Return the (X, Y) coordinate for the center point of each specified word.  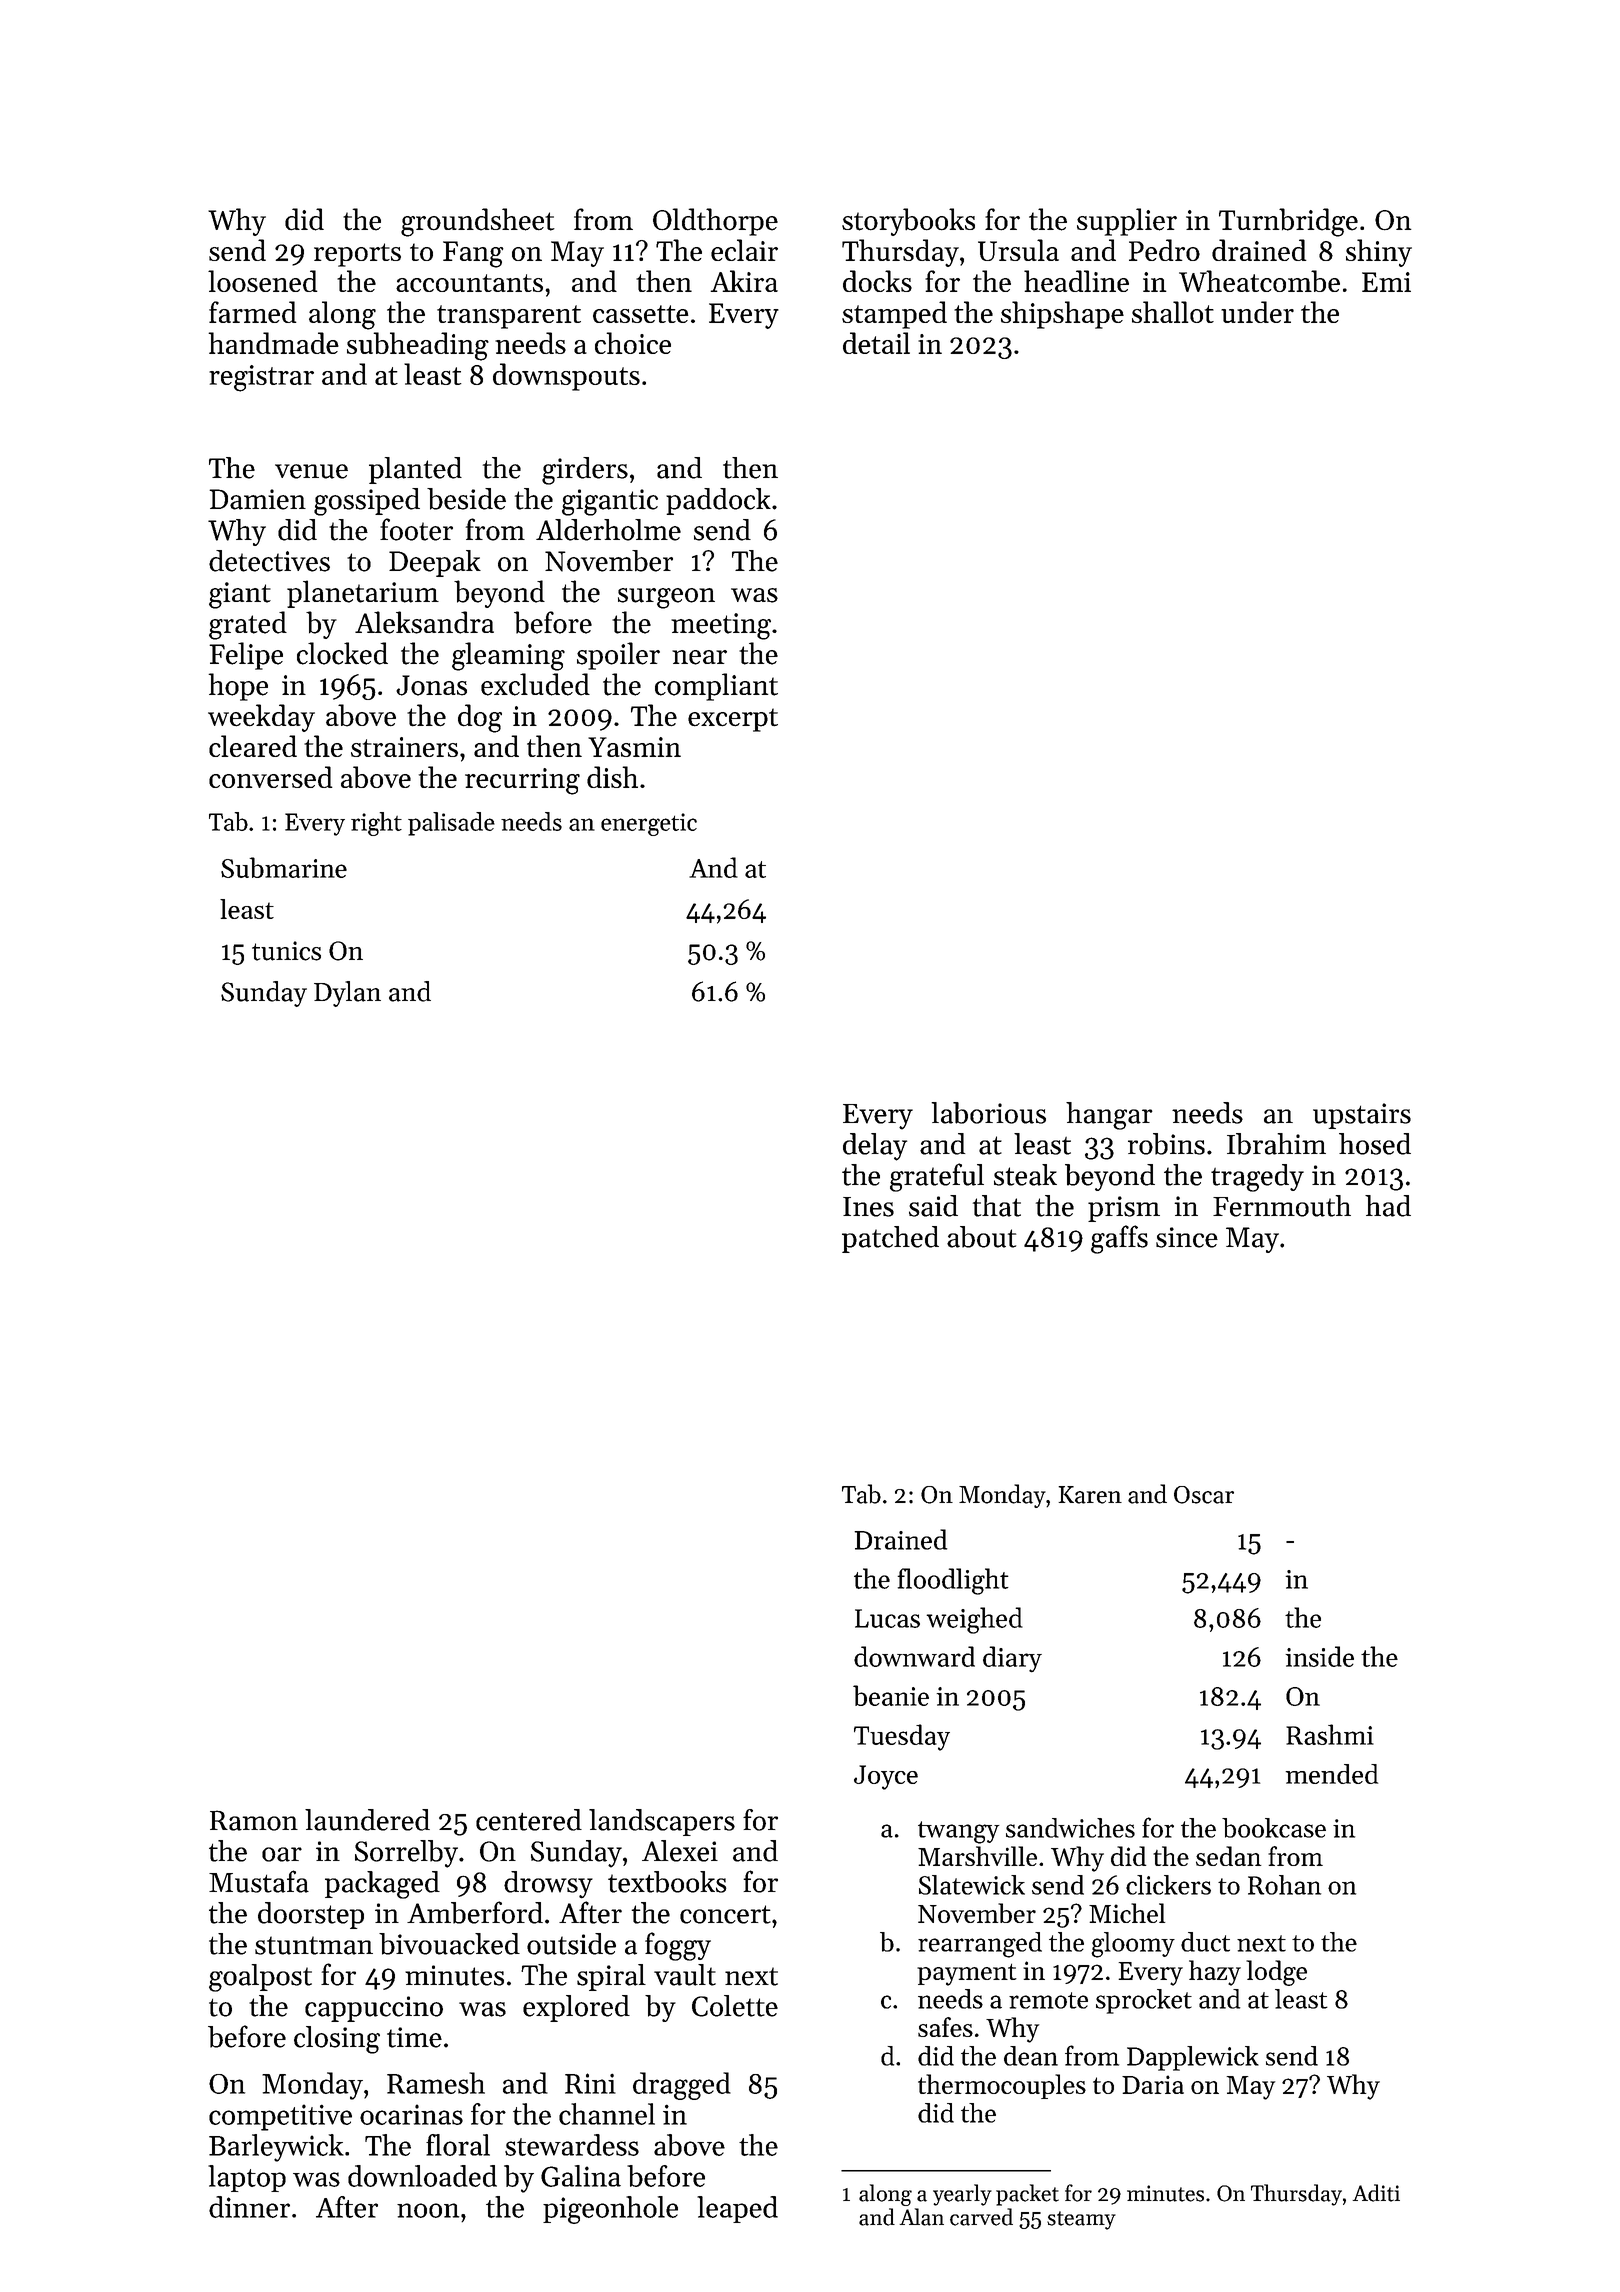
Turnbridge (1288, 222)
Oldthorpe (715, 222)
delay (875, 1147)
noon (428, 2210)
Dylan (347, 994)
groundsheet (478, 222)
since (1187, 1237)
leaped (737, 2209)
